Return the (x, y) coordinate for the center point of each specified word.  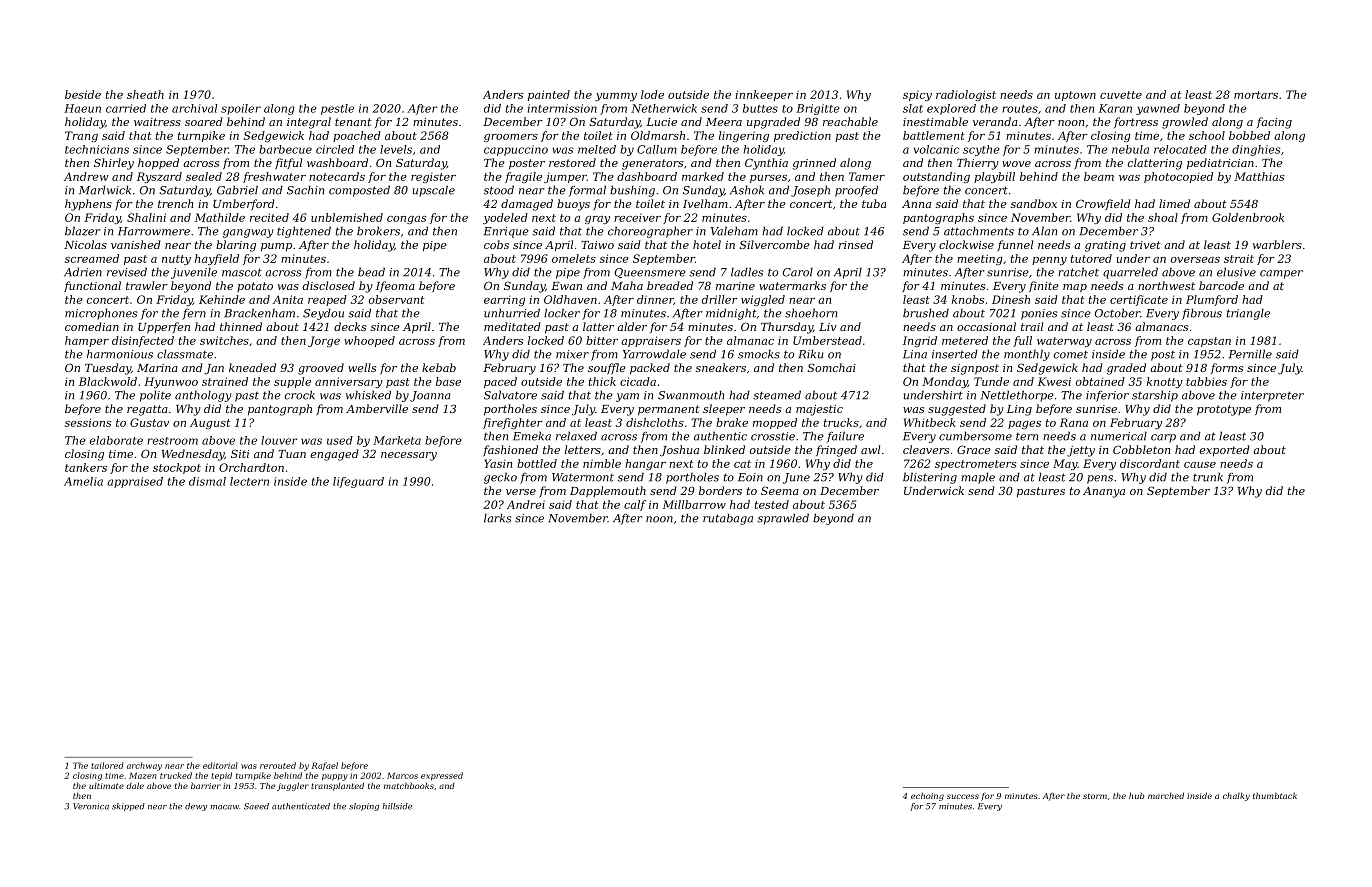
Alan (1044, 231)
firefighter (513, 423)
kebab (439, 367)
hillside (397, 806)
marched (1166, 795)
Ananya (1104, 492)
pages (1024, 425)
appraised (135, 482)
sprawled (783, 519)
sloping (364, 807)
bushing (632, 191)
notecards (337, 176)
